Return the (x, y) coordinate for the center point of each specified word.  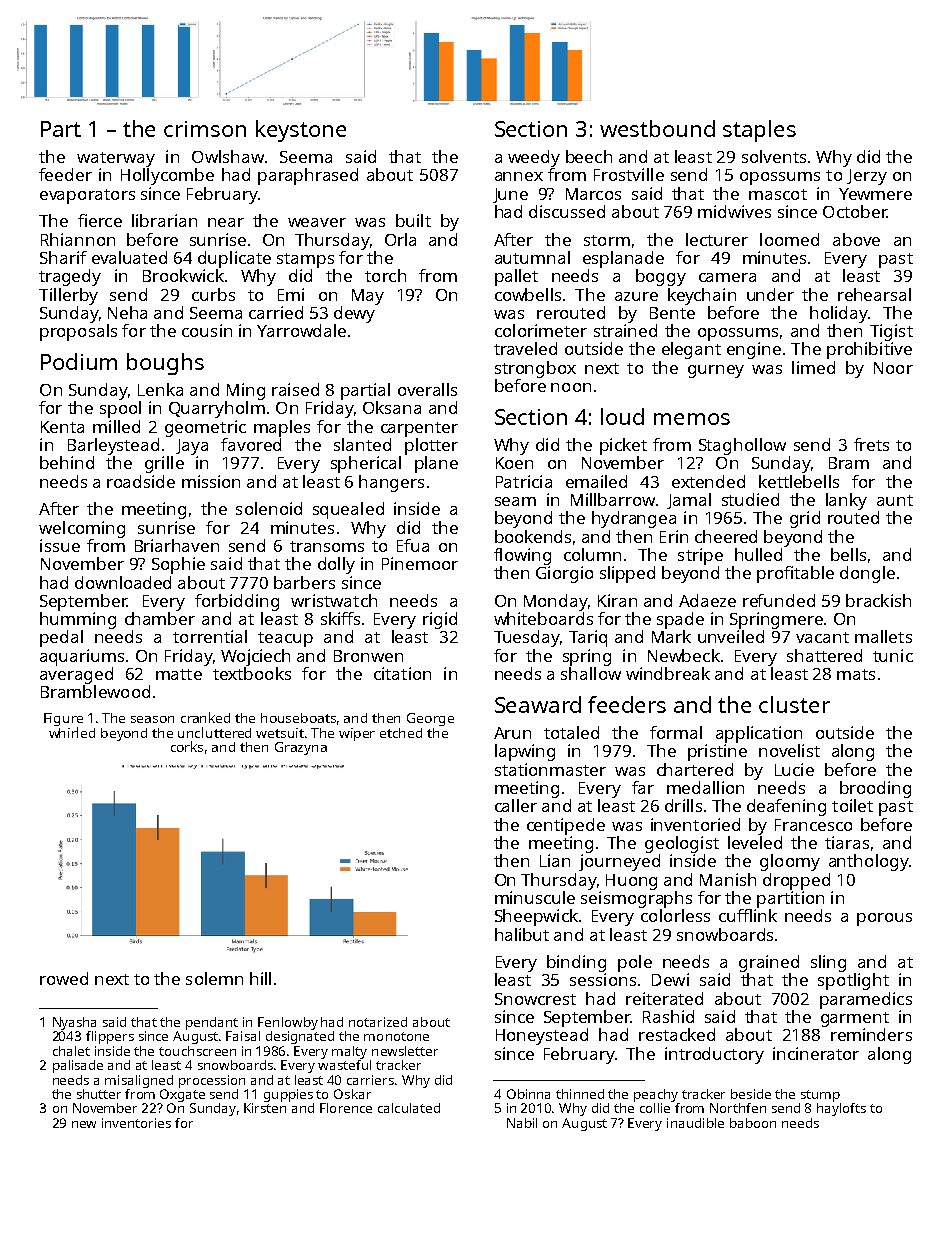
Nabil (522, 1123)
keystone (301, 131)
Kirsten (265, 1108)
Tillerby (68, 296)
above (856, 239)
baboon (753, 1123)
